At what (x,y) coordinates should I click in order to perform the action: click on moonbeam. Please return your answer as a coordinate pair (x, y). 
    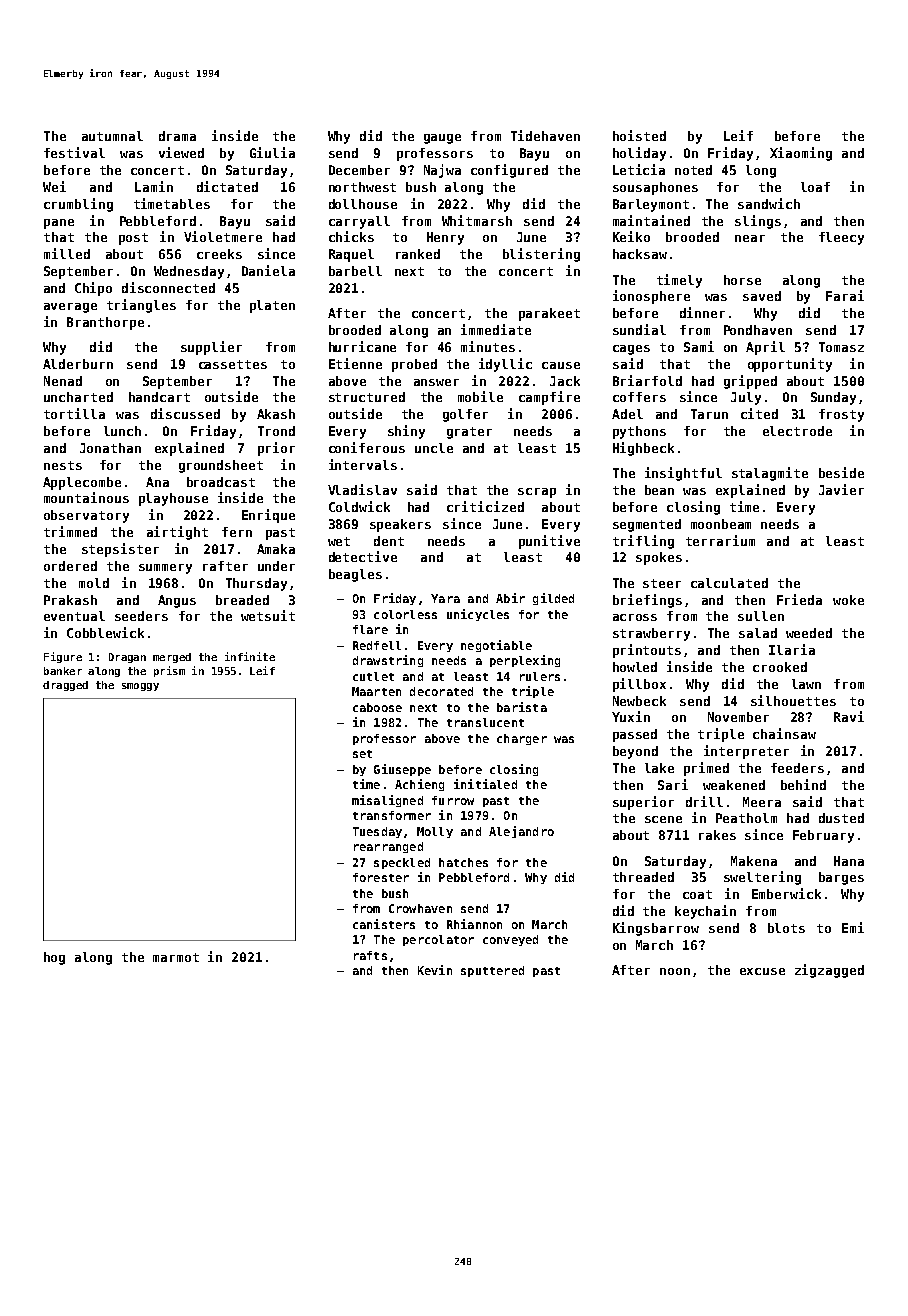
    Looking at the image, I should click on (721, 524).
